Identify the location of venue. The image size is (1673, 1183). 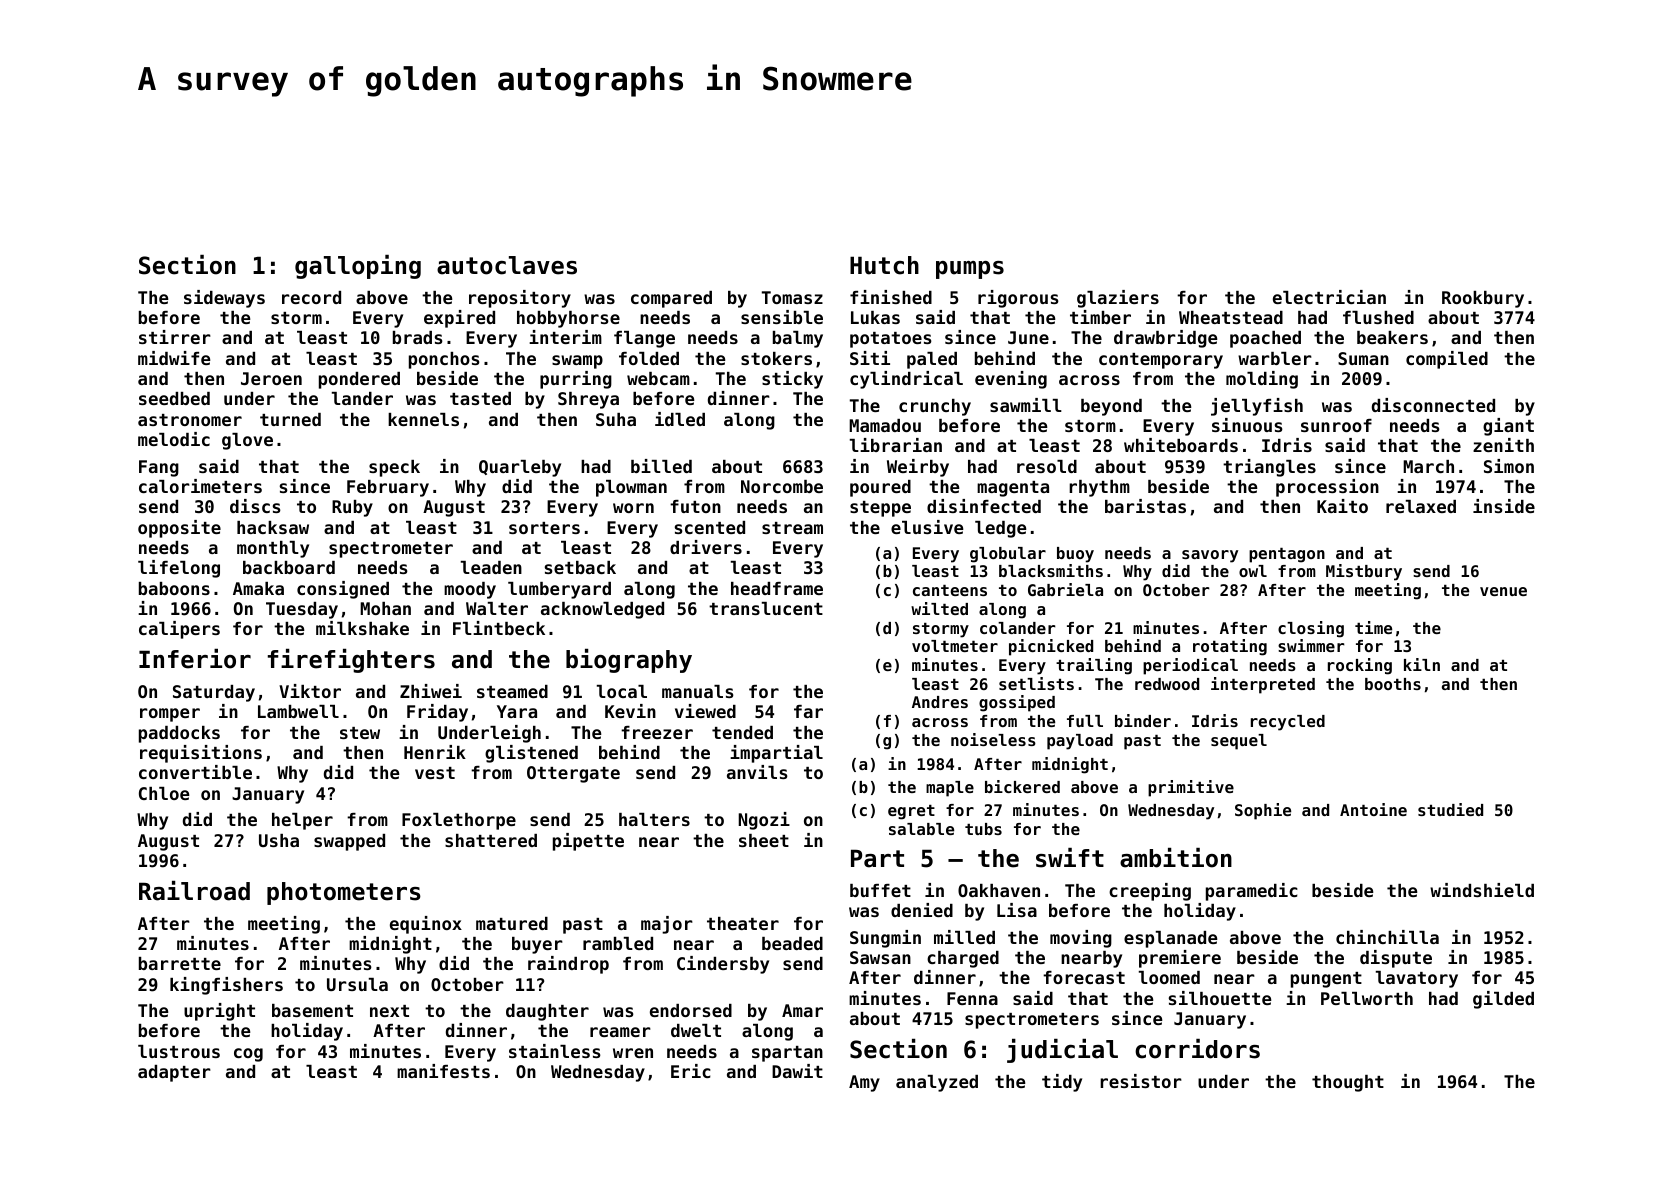
(1503, 591).
